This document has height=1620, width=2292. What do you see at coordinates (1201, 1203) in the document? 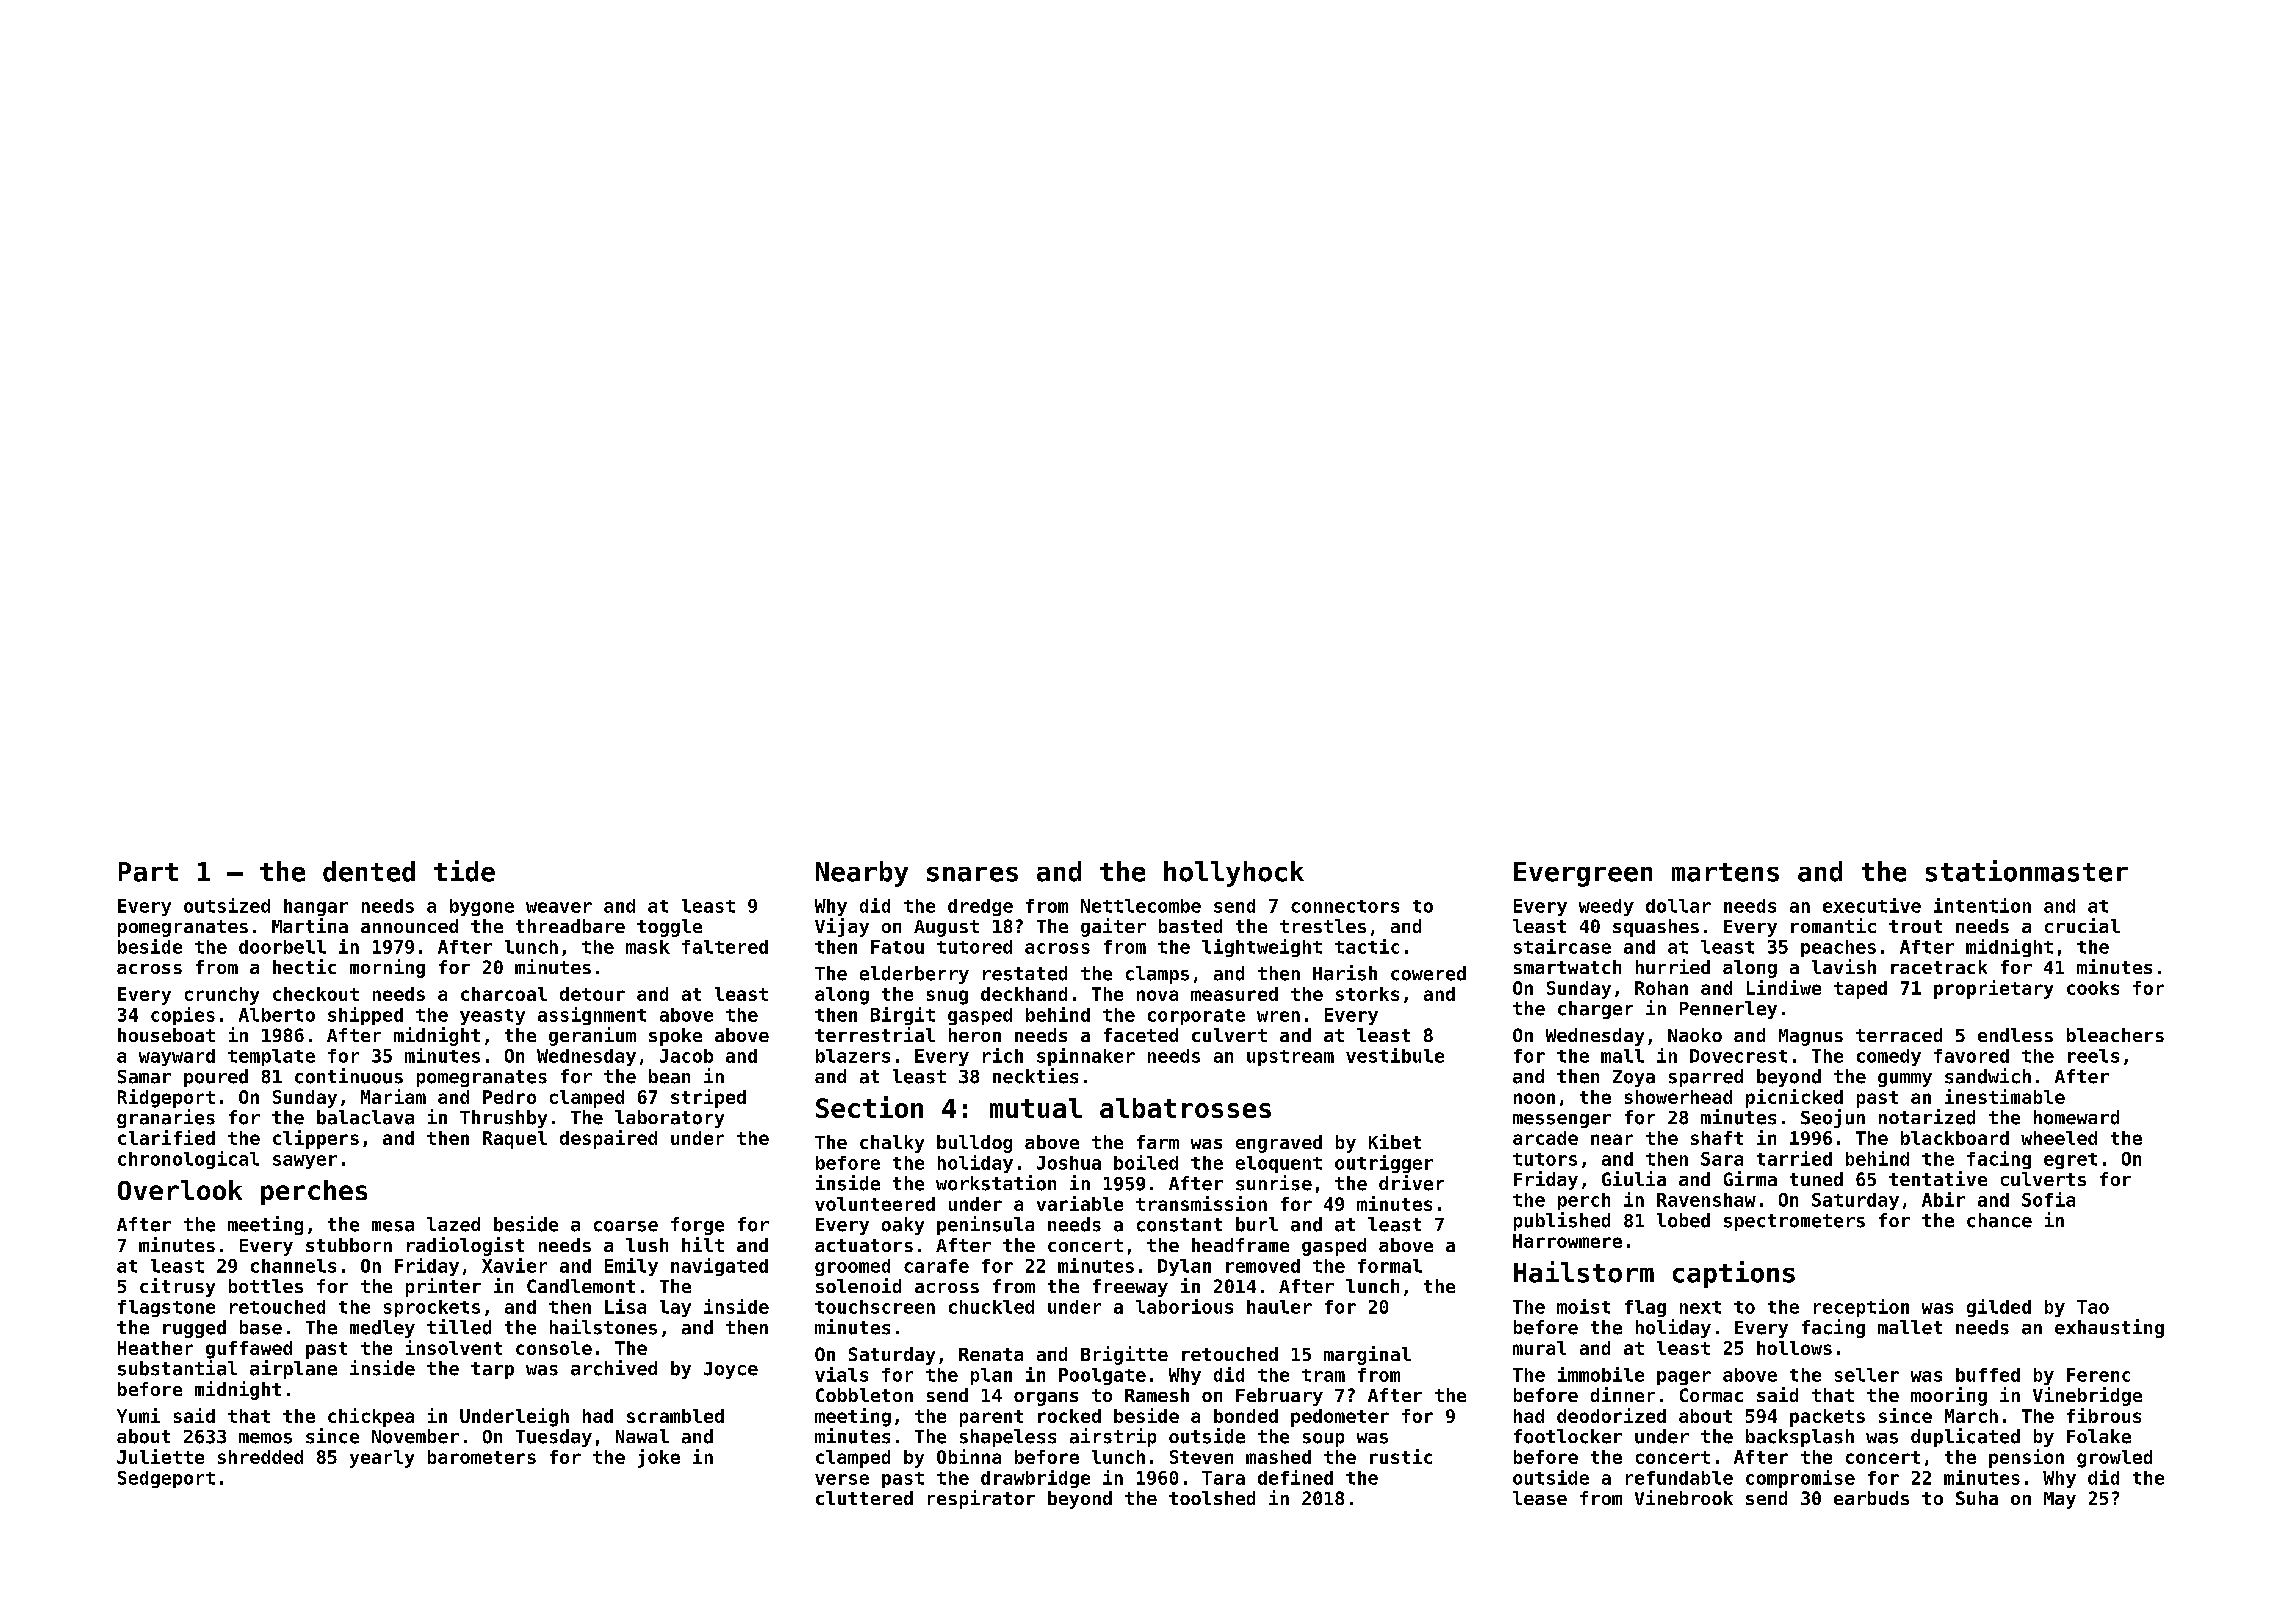
I see `transmission` at bounding box center [1201, 1203].
